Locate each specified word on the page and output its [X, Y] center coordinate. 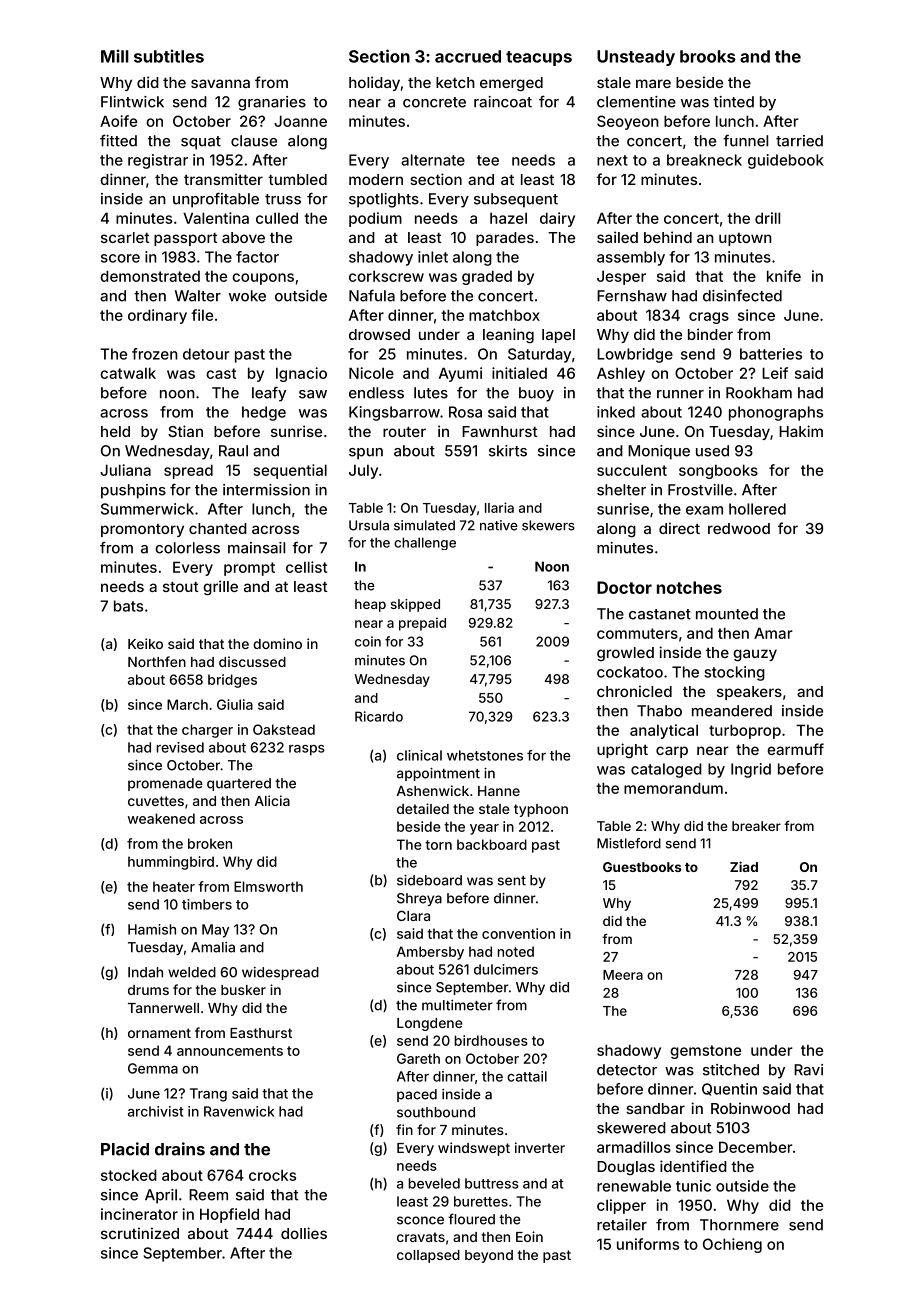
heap [370, 605]
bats [128, 606]
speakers [749, 693]
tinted [733, 102]
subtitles [169, 56]
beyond [489, 1256]
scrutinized [140, 1233]
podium [375, 219]
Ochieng [732, 1245]
